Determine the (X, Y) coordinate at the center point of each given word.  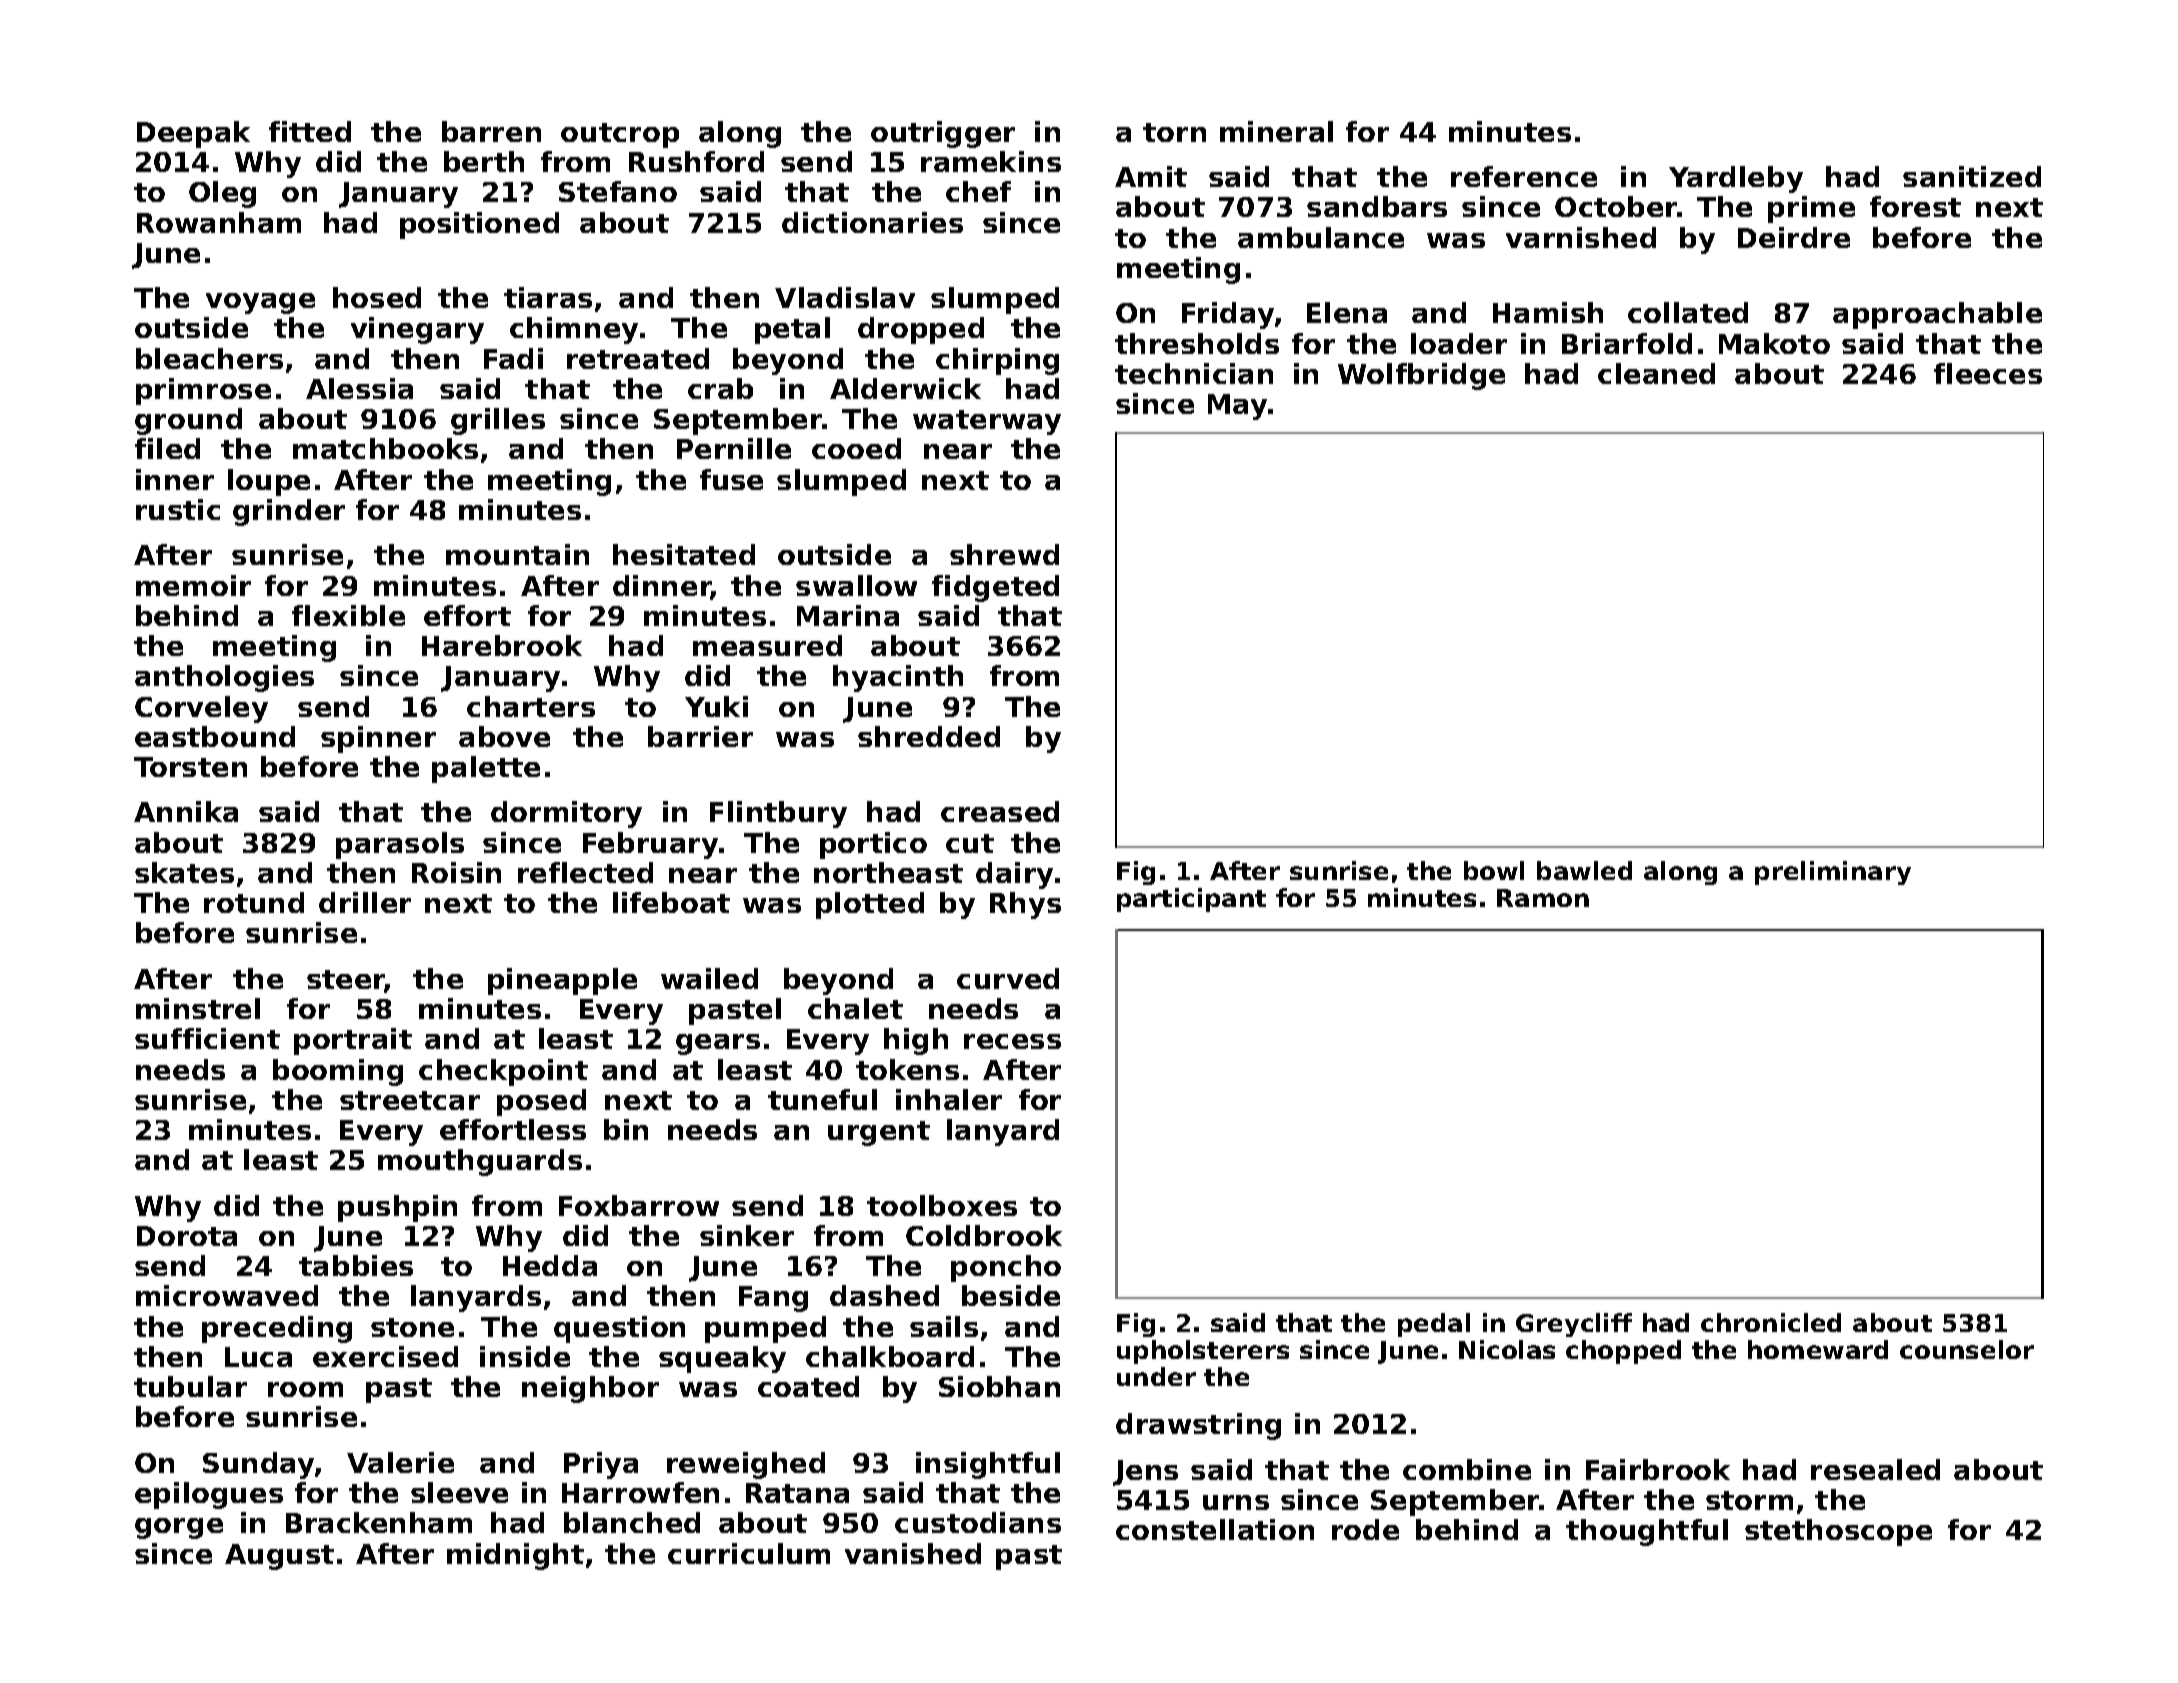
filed (167, 448)
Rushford (696, 161)
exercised (385, 1356)
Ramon (1543, 898)
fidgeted (995, 588)
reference (1524, 176)
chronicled (1771, 1322)
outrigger (943, 134)
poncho (1006, 1268)
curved (1008, 978)
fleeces (1988, 373)
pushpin (397, 1208)
